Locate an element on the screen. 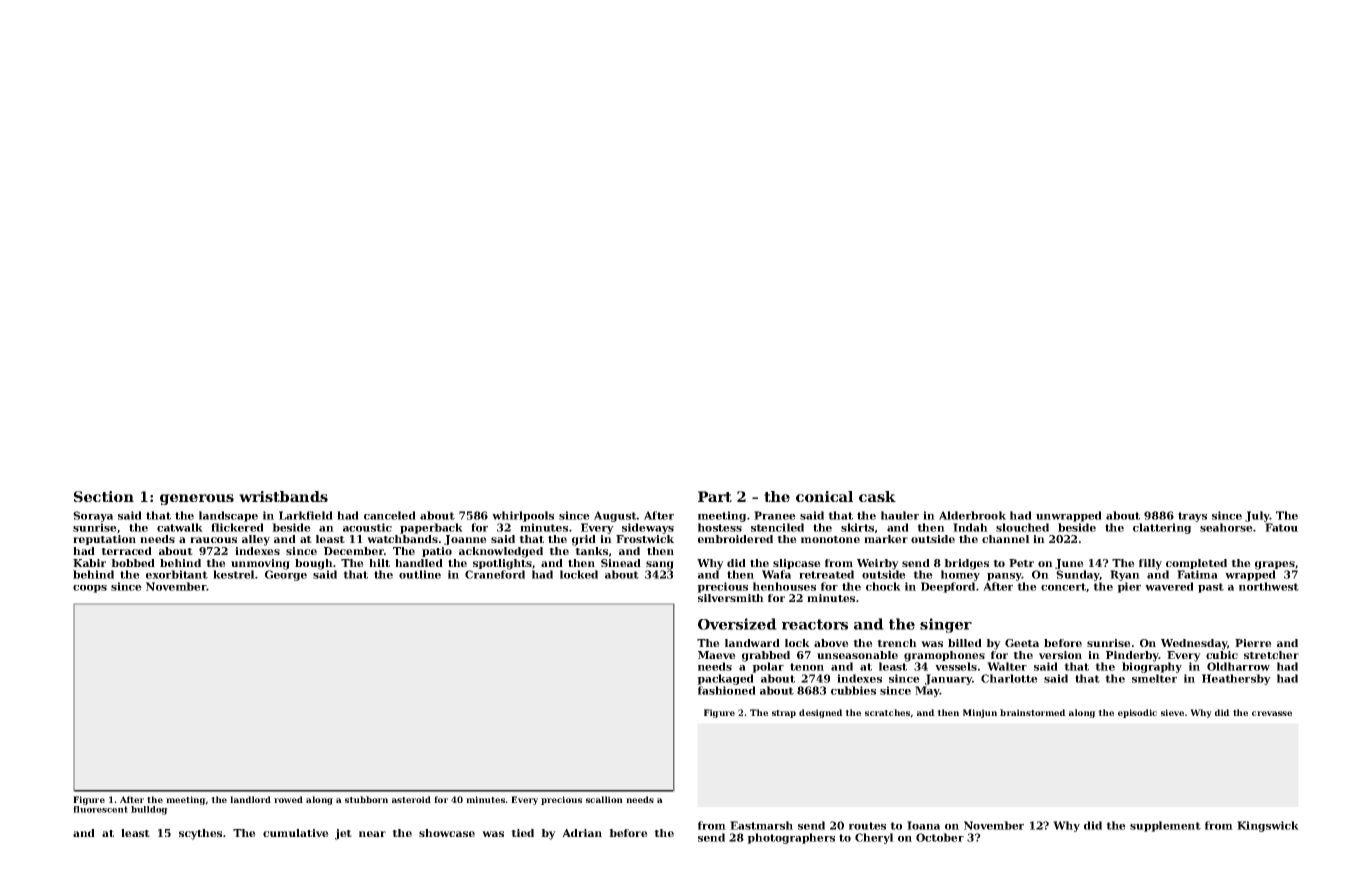 Image resolution: width=1372 pixels, height=887 pixels. Part is located at coordinates (715, 496).
